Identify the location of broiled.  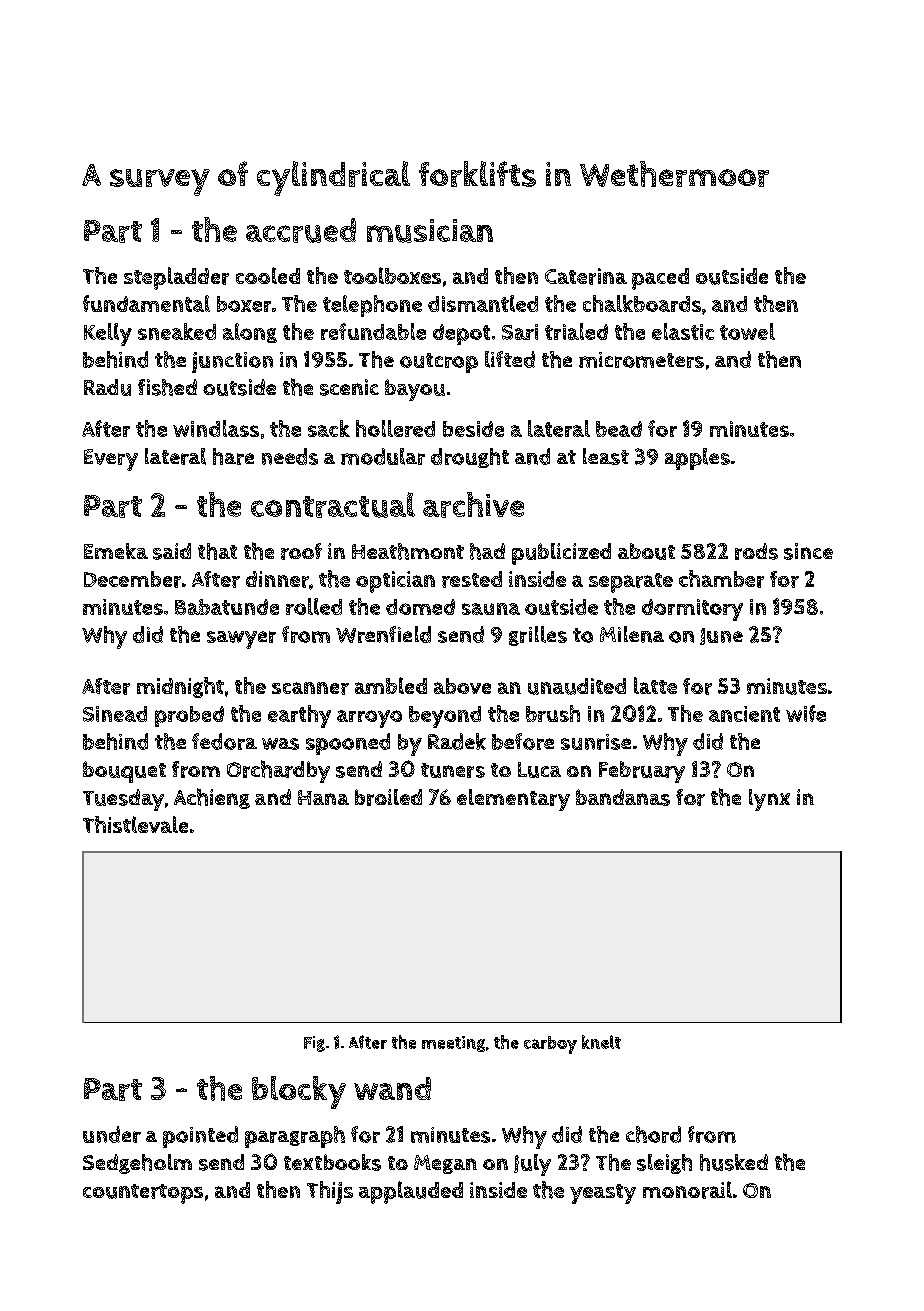
(388, 797).
